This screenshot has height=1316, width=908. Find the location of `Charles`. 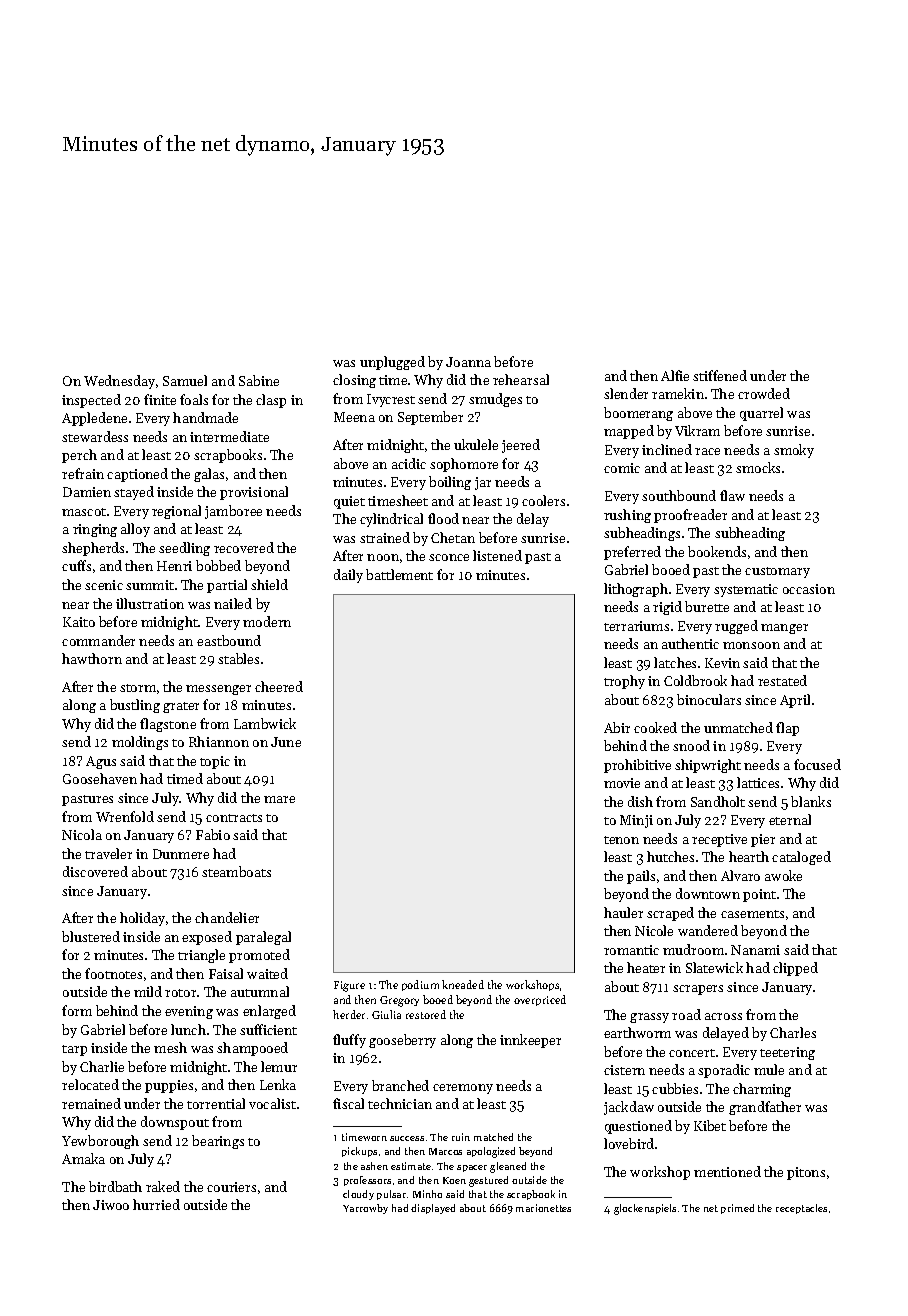

Charles is located at coordinates (793, 1032).
